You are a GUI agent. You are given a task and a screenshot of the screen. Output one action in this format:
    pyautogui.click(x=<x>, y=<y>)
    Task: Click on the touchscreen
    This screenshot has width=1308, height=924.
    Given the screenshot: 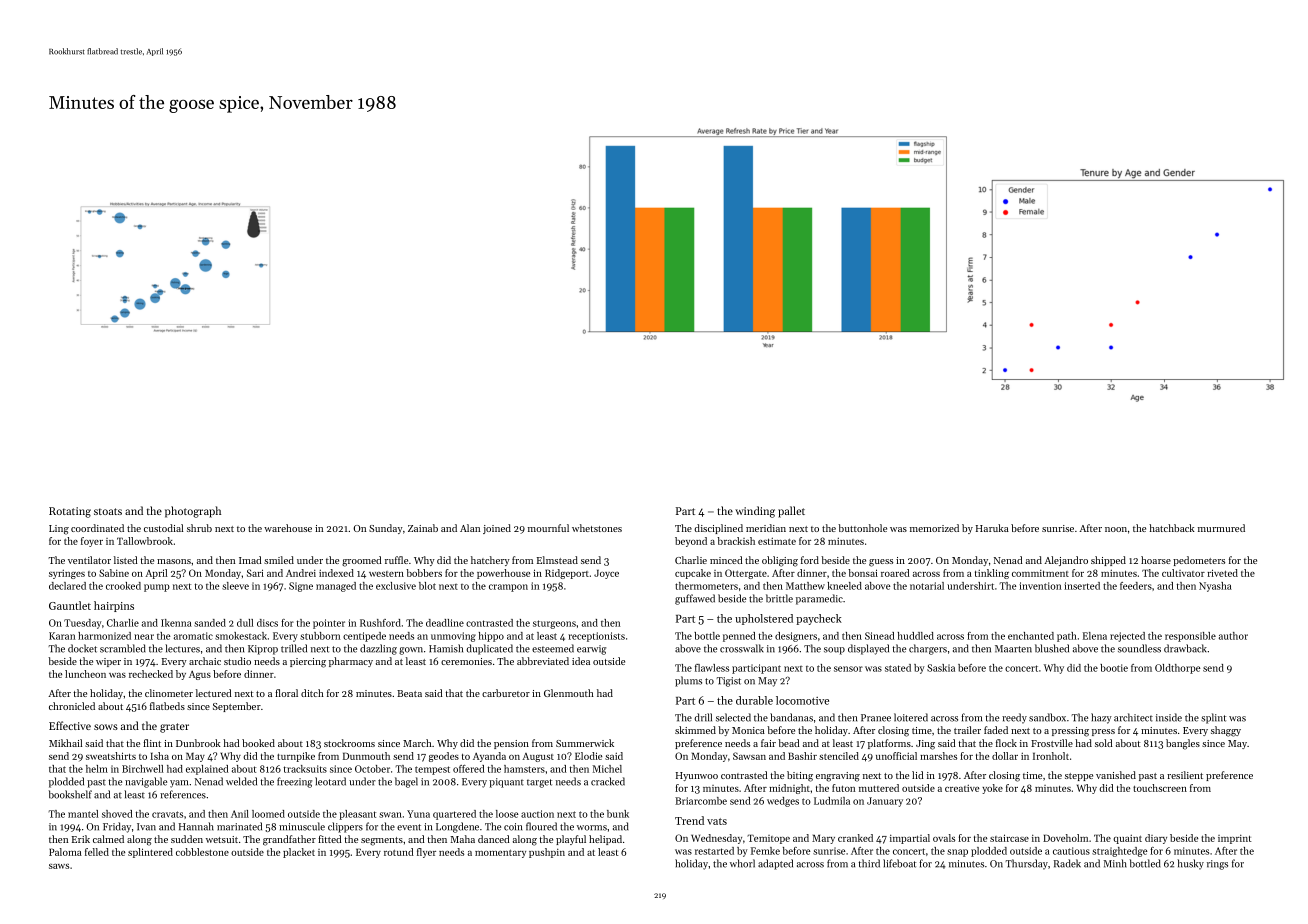 What is the action you would take?
    pyautogui.click(x=1160, y=788)
